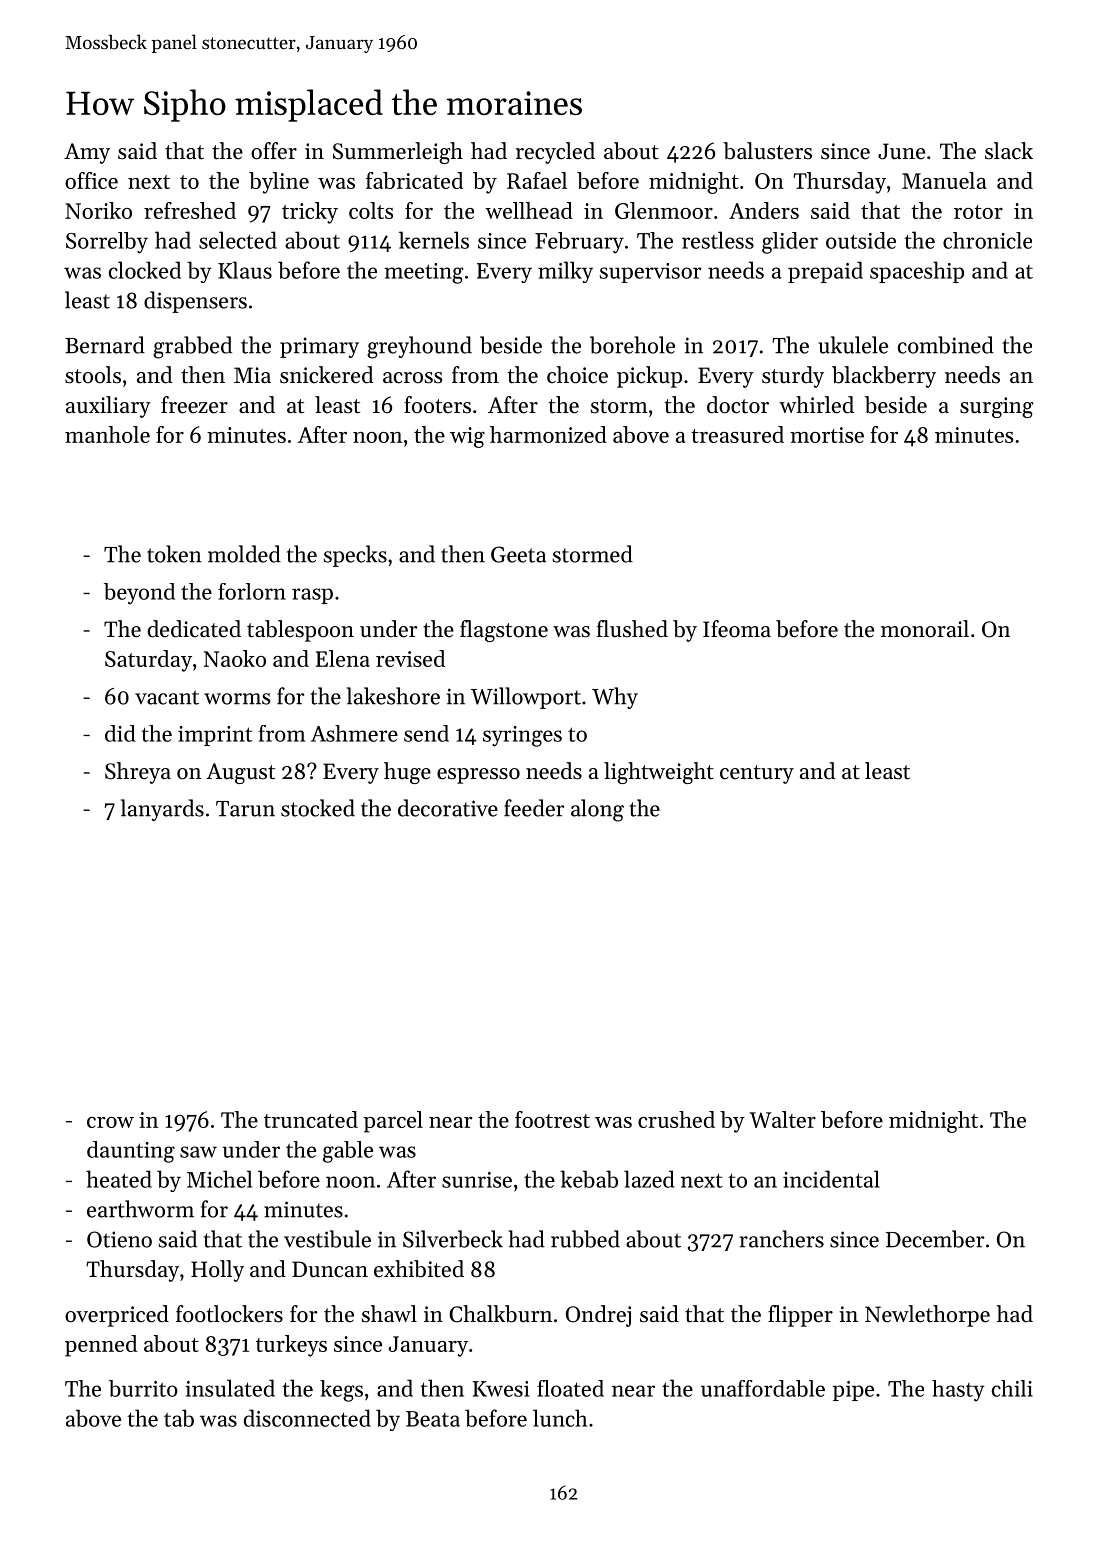 This page has height=1553, width=1098. What do you see at coordinates (500, 1389) in the page?
I see `Kwesi` at bounding box center [500, 1389].
